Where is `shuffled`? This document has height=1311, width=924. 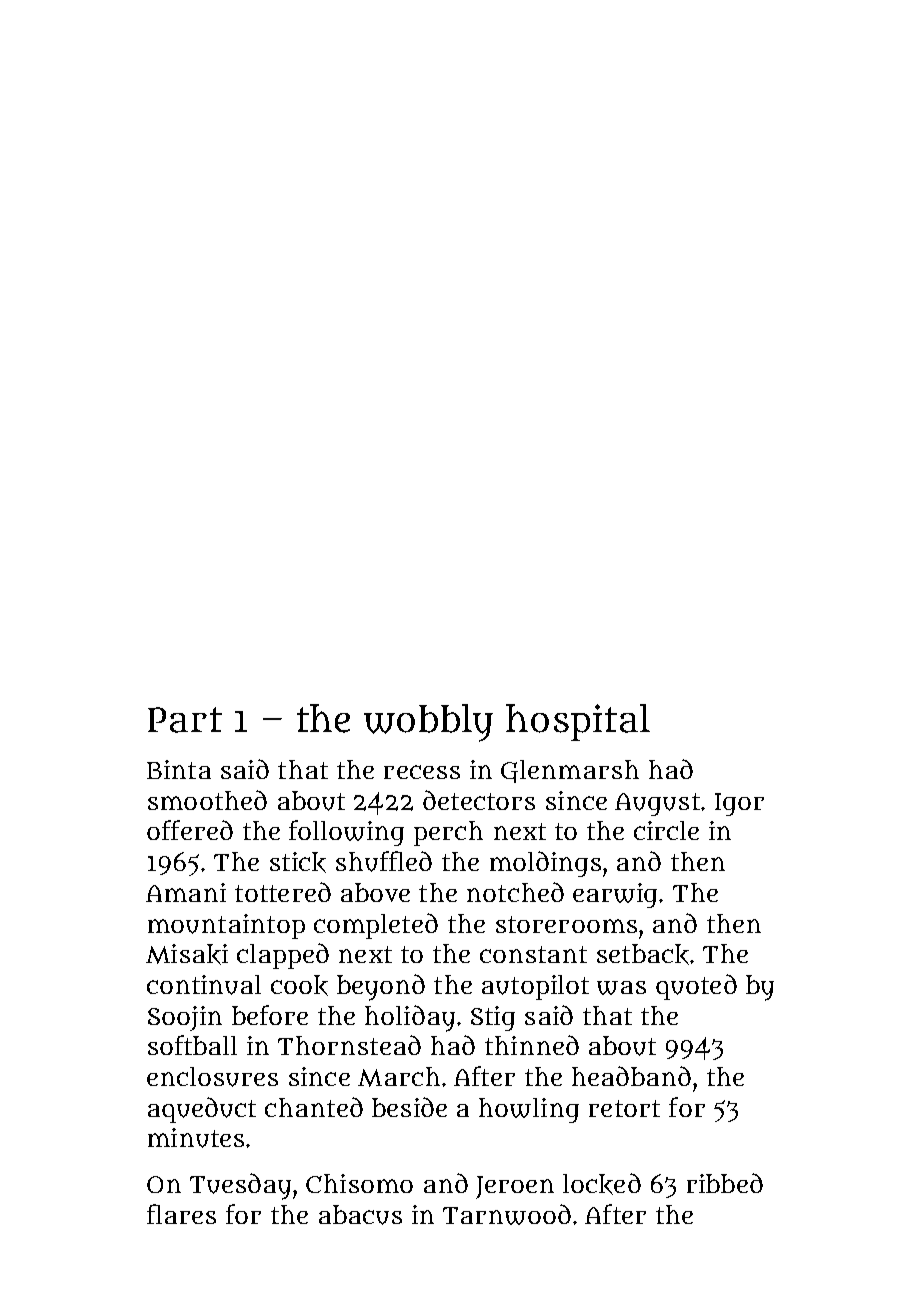
shuffled is located at coordinates (384, 861).
